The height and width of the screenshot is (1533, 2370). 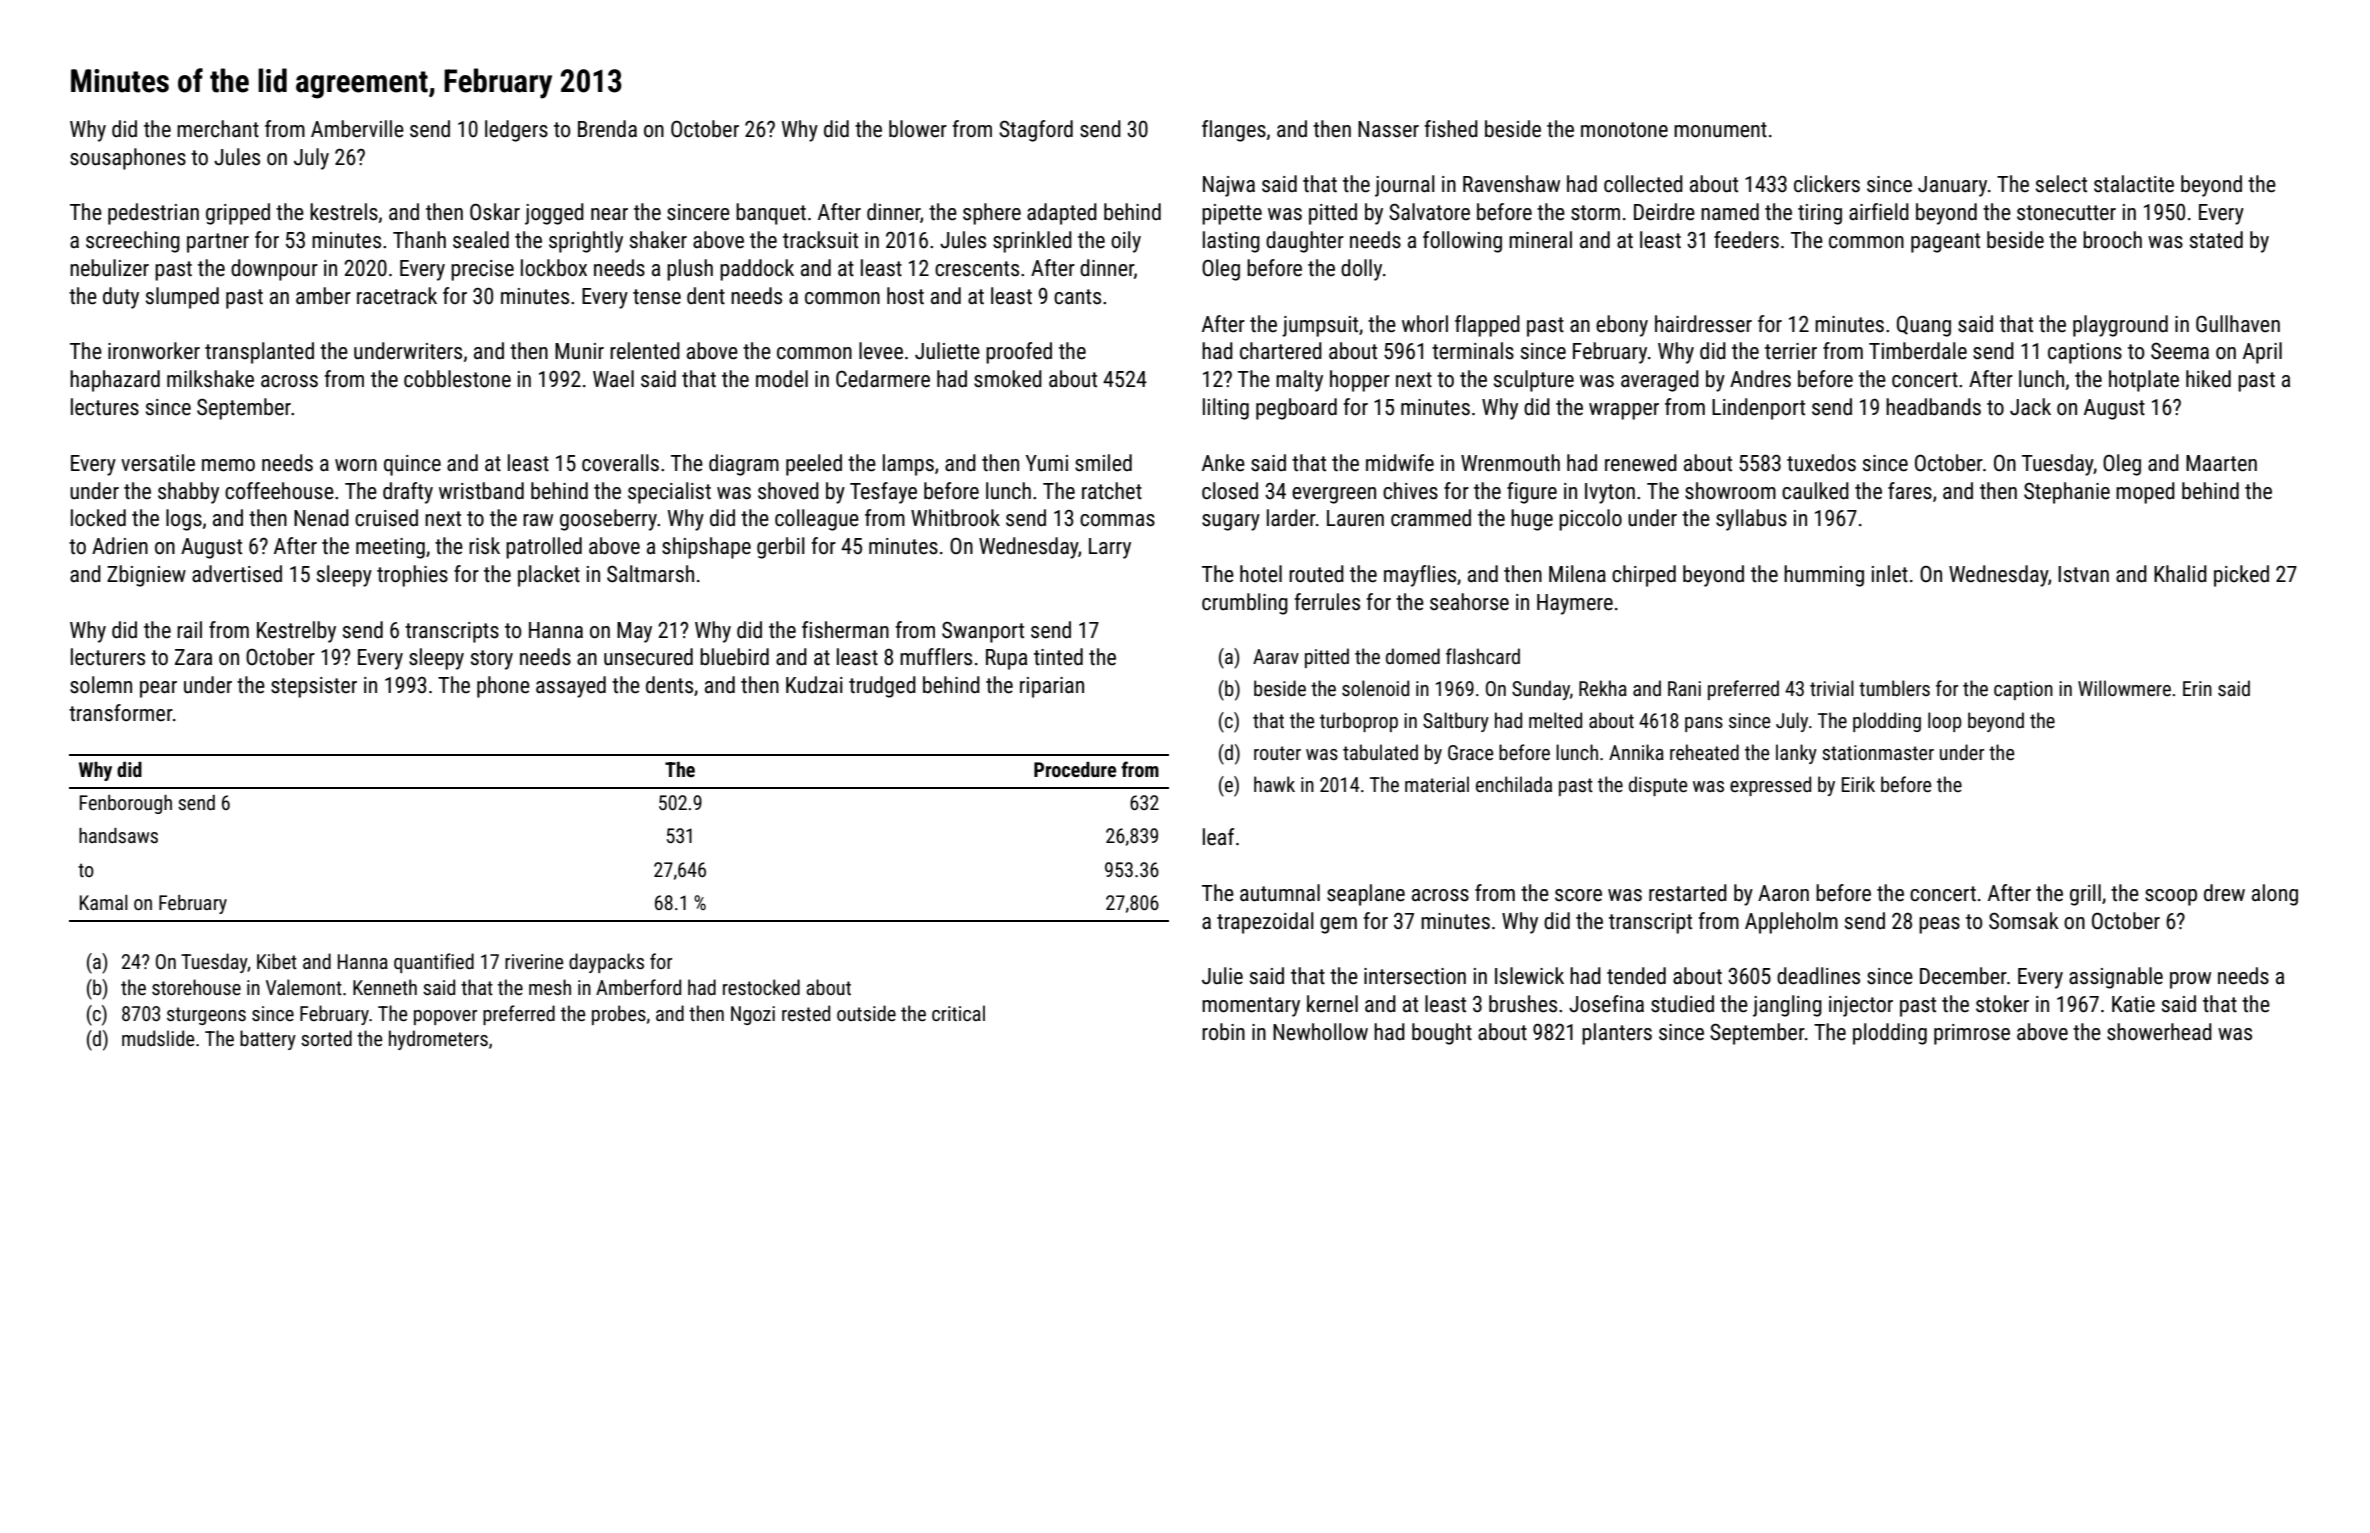 What do you see at coordinates (554, 268) in the screenshot?
I see `lockbox` at bounding box center [554, 268].
